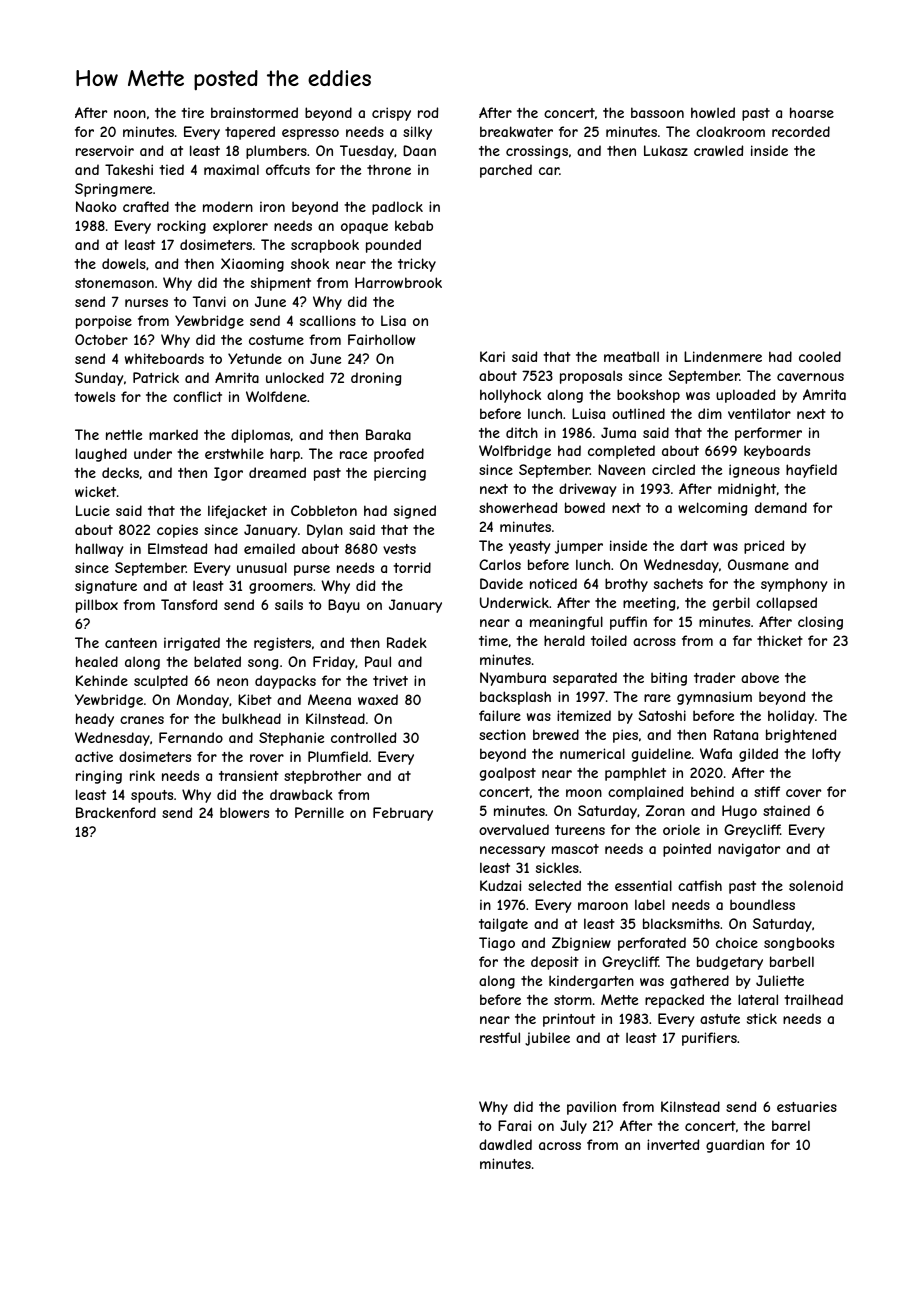 This page has height=1314, width=924. I want to click on Brackenford, so click(116, 812).
